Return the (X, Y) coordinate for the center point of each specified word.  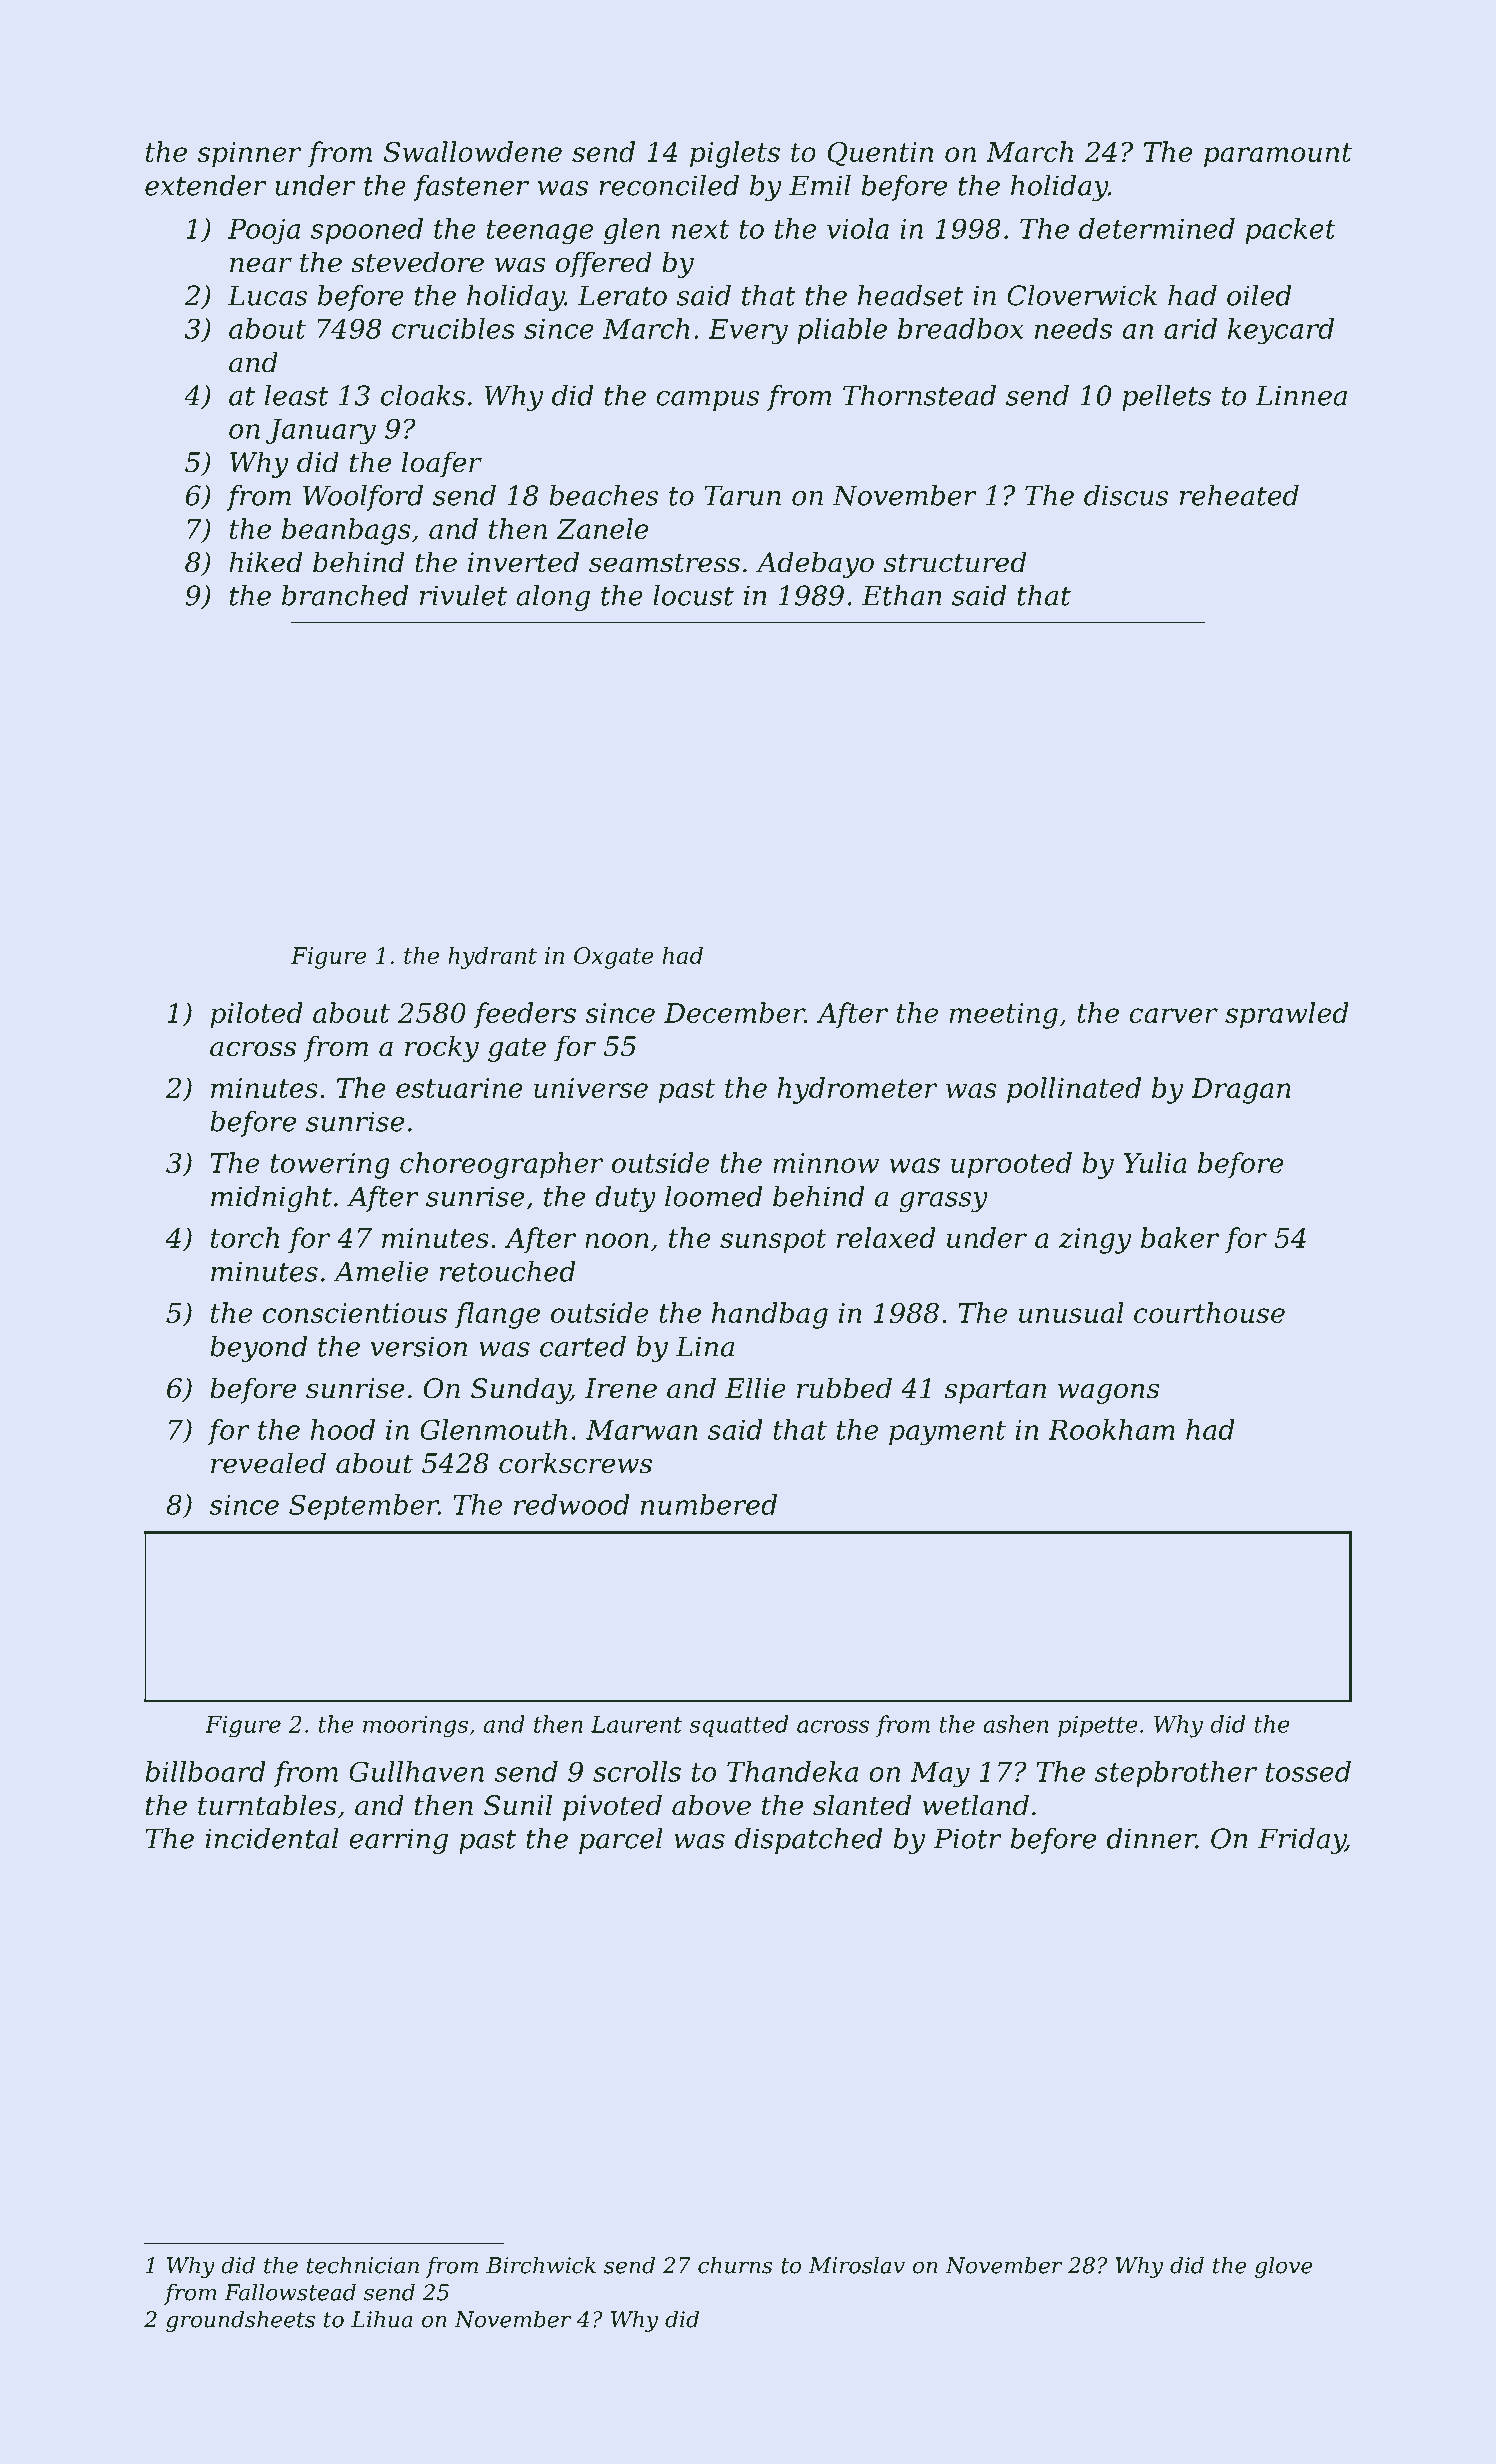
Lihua (382, 2319)
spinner (249, 155)
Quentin (880, 154)
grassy (943, 1202)
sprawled (1286, 1015)
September (364, 1507)
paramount (1278, 155)
